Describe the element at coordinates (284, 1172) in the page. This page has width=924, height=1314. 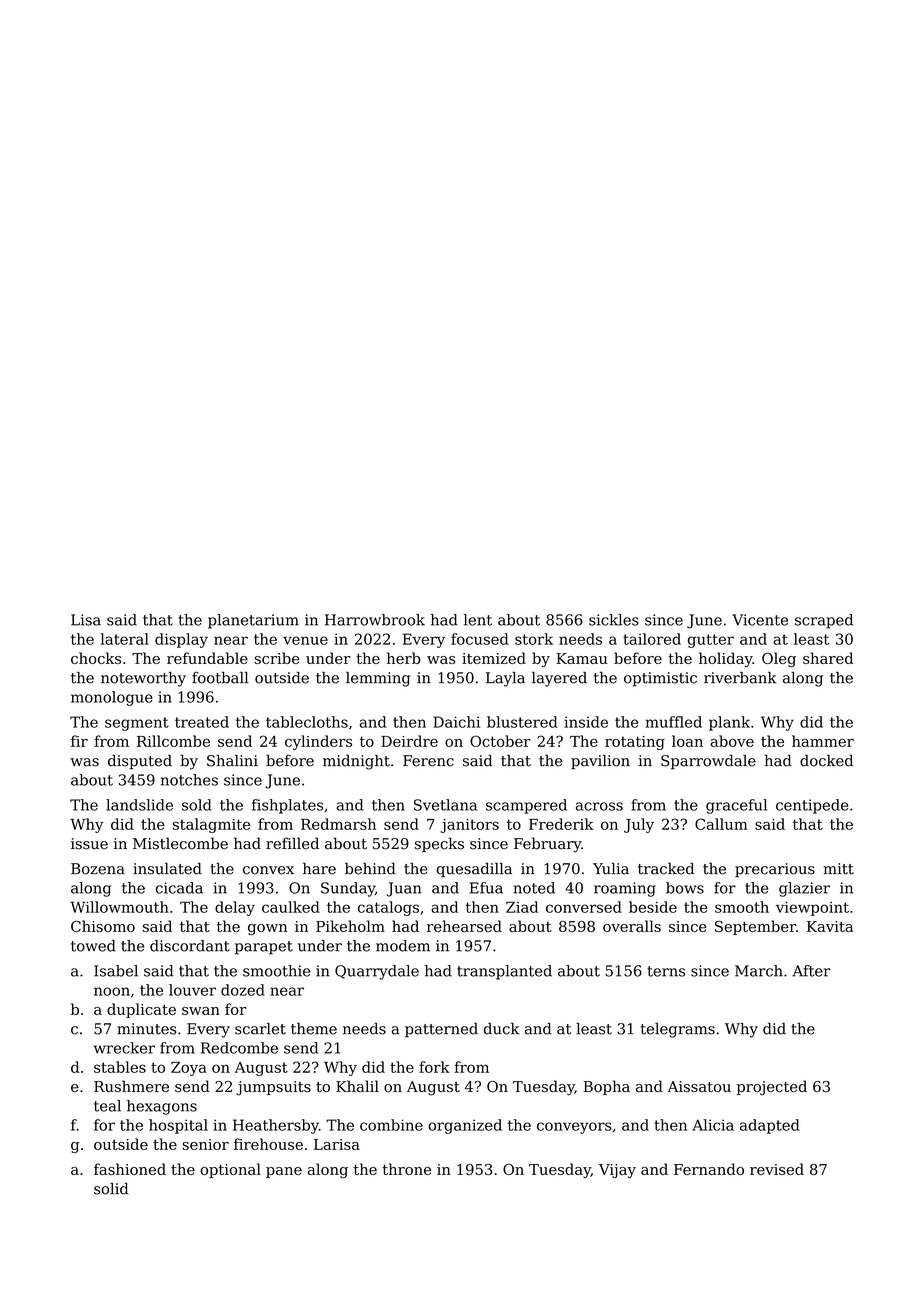
I see `pane` at that location.
